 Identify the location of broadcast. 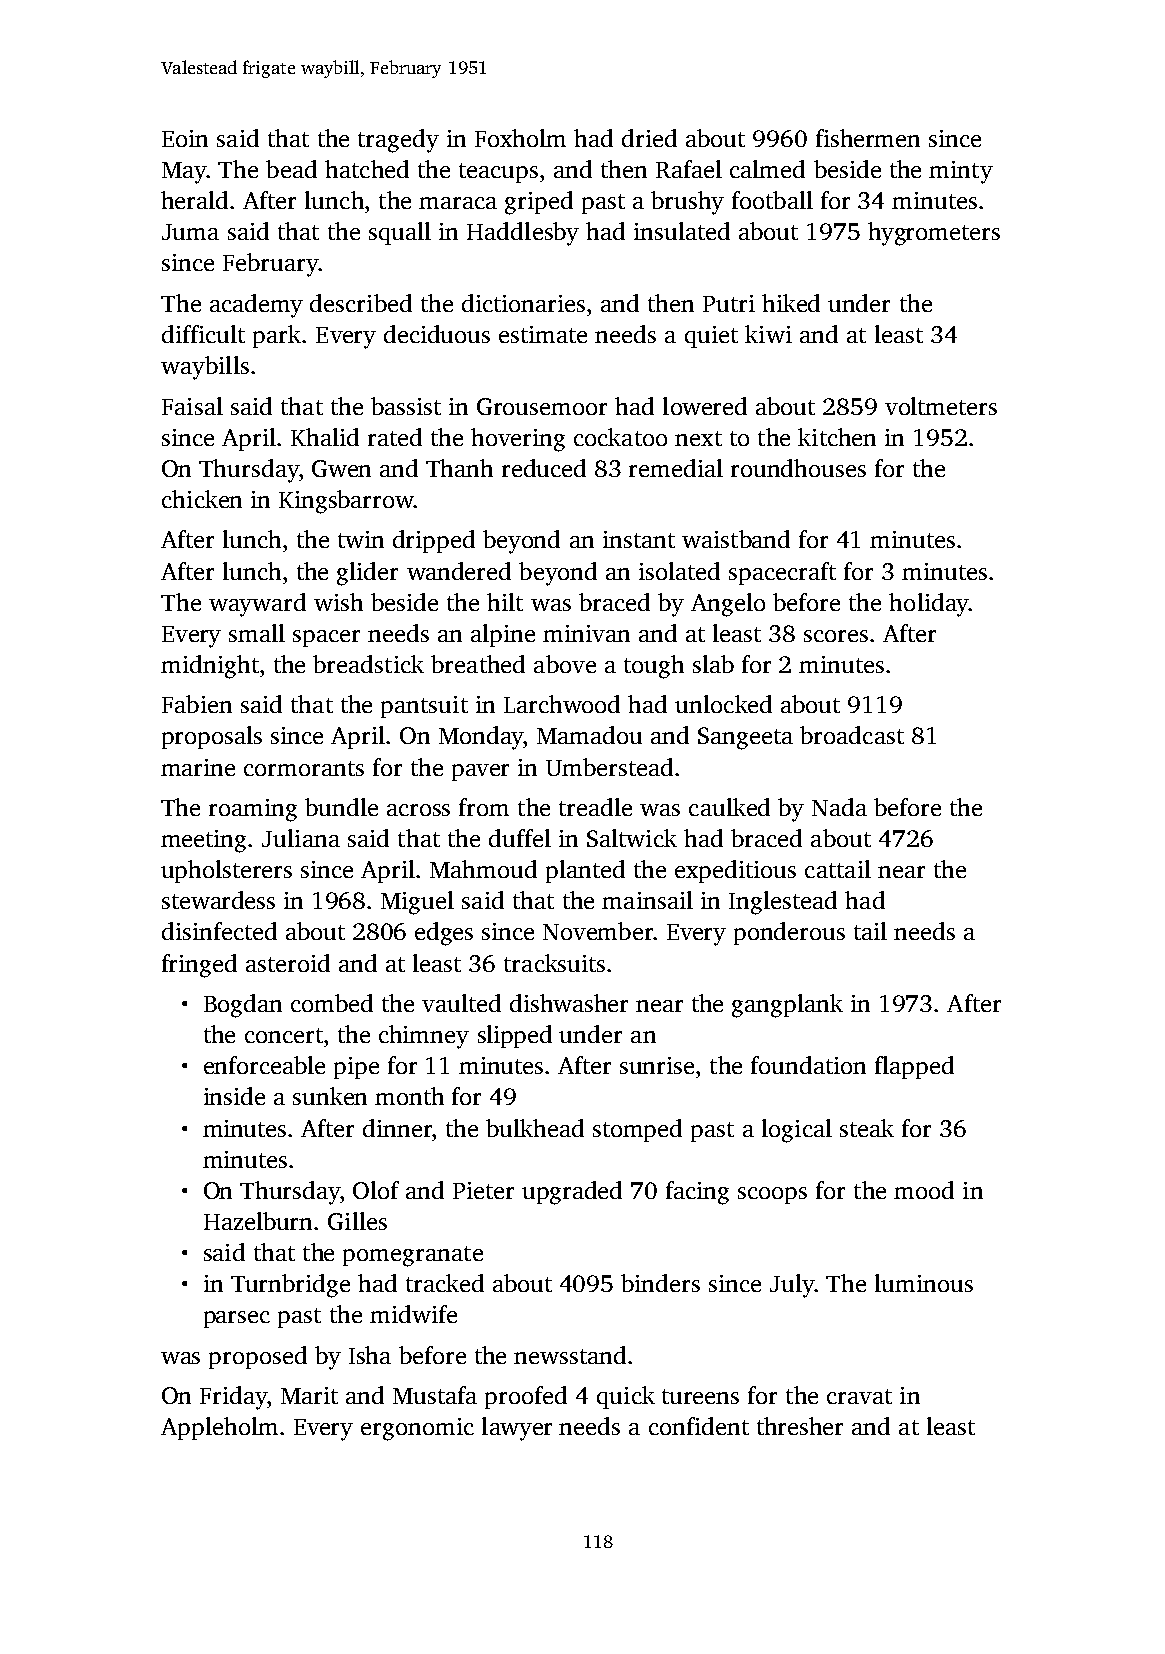
(852, 735).
